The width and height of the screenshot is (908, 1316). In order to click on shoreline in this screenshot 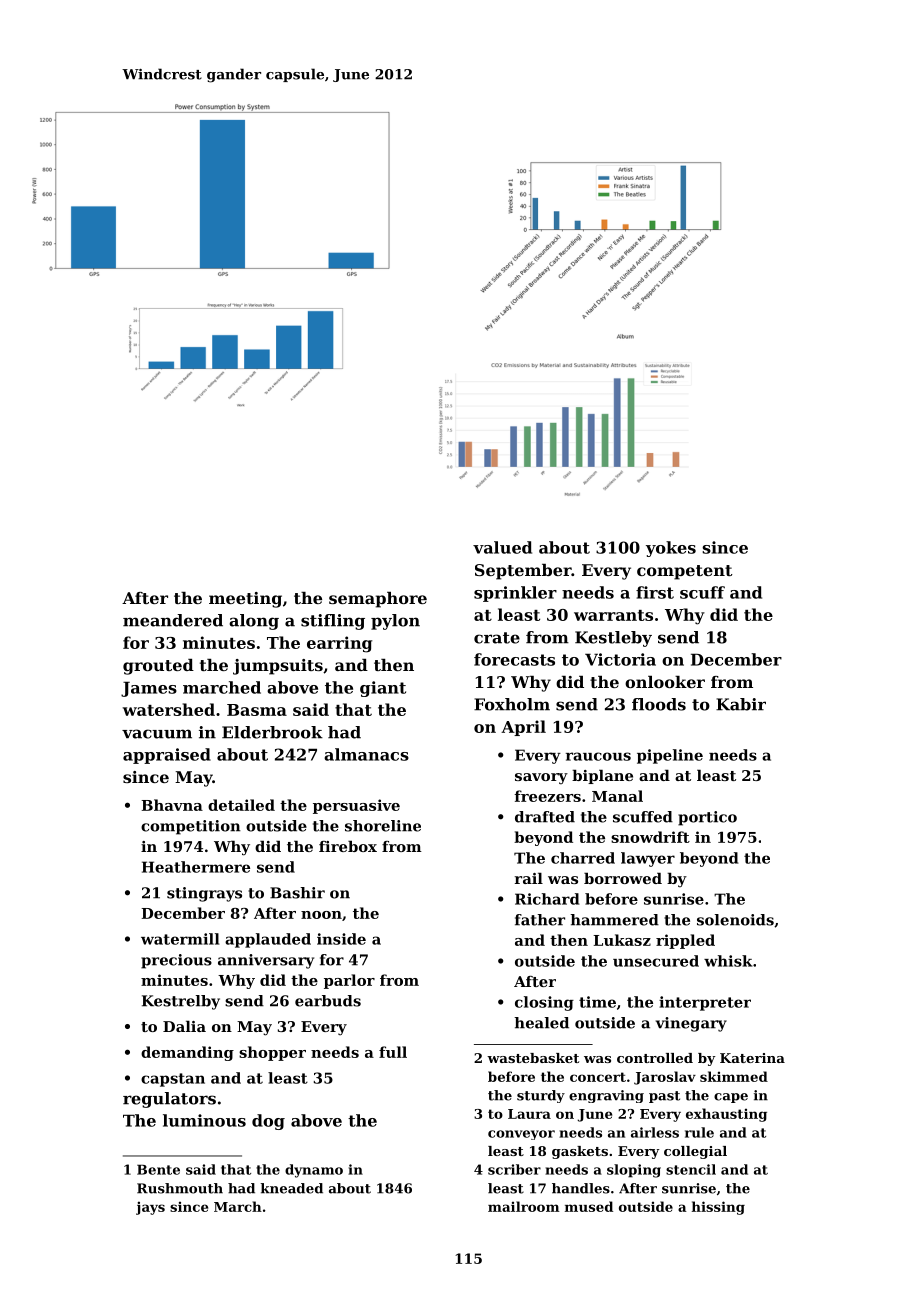, I will do `click(383, 826)`.
